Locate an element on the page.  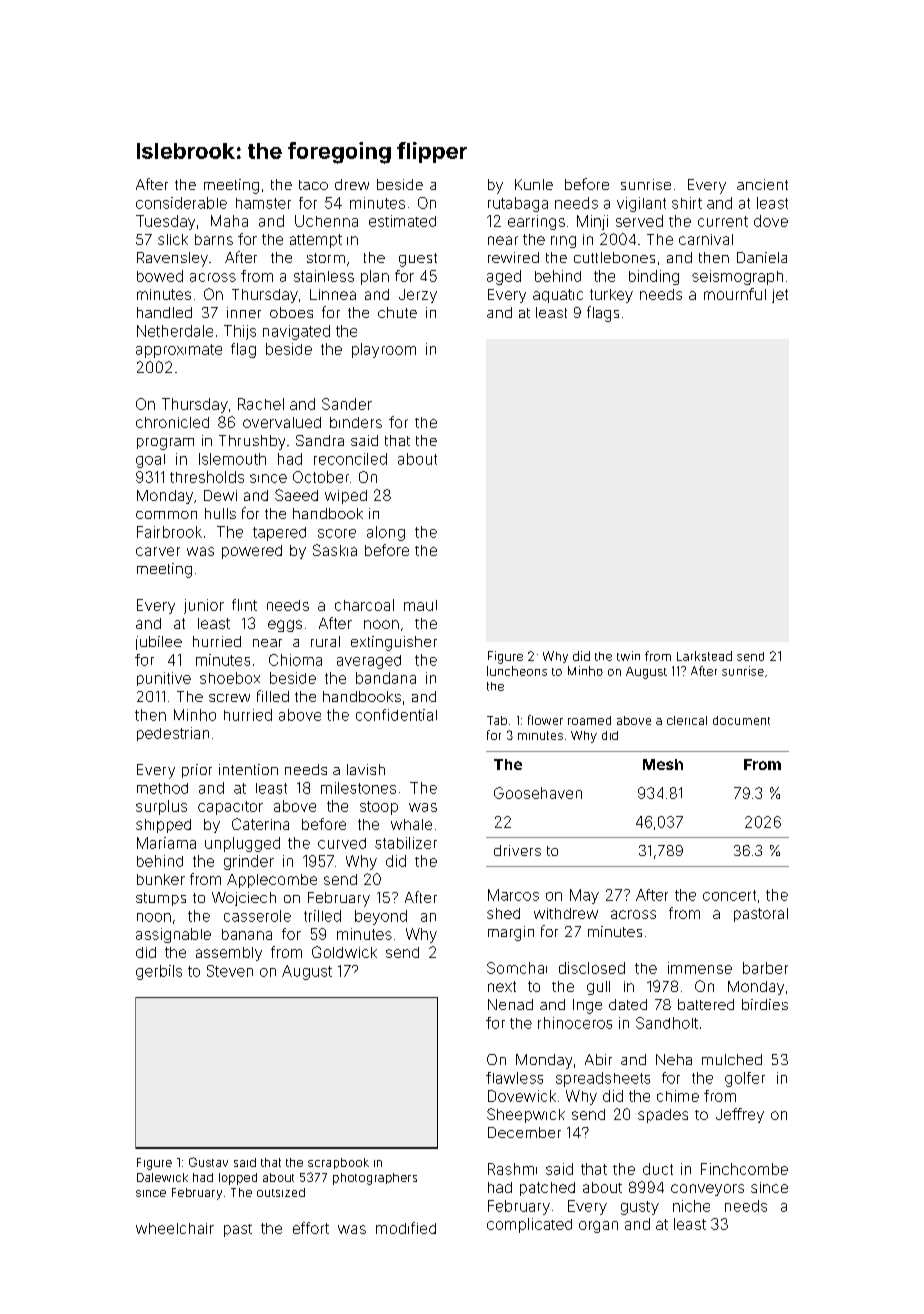
Kunle is located at coordinates (534, 184).
